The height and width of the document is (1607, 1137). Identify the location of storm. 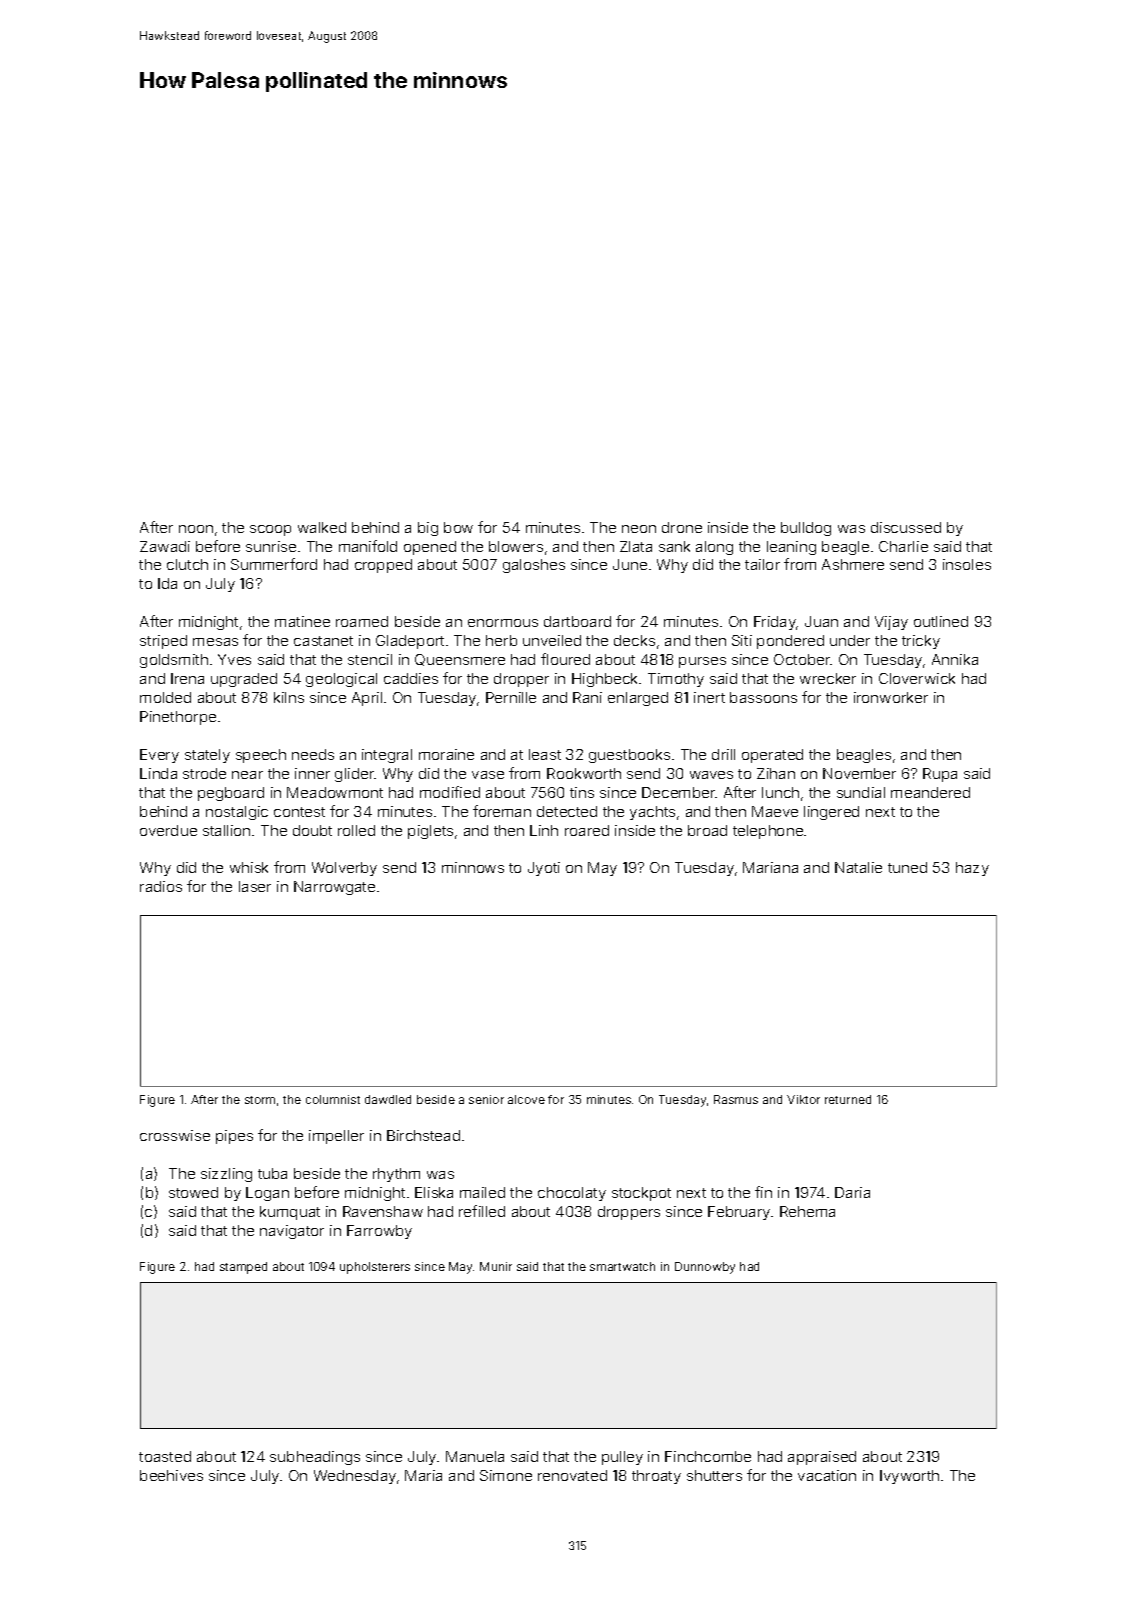
(260, 1100).
